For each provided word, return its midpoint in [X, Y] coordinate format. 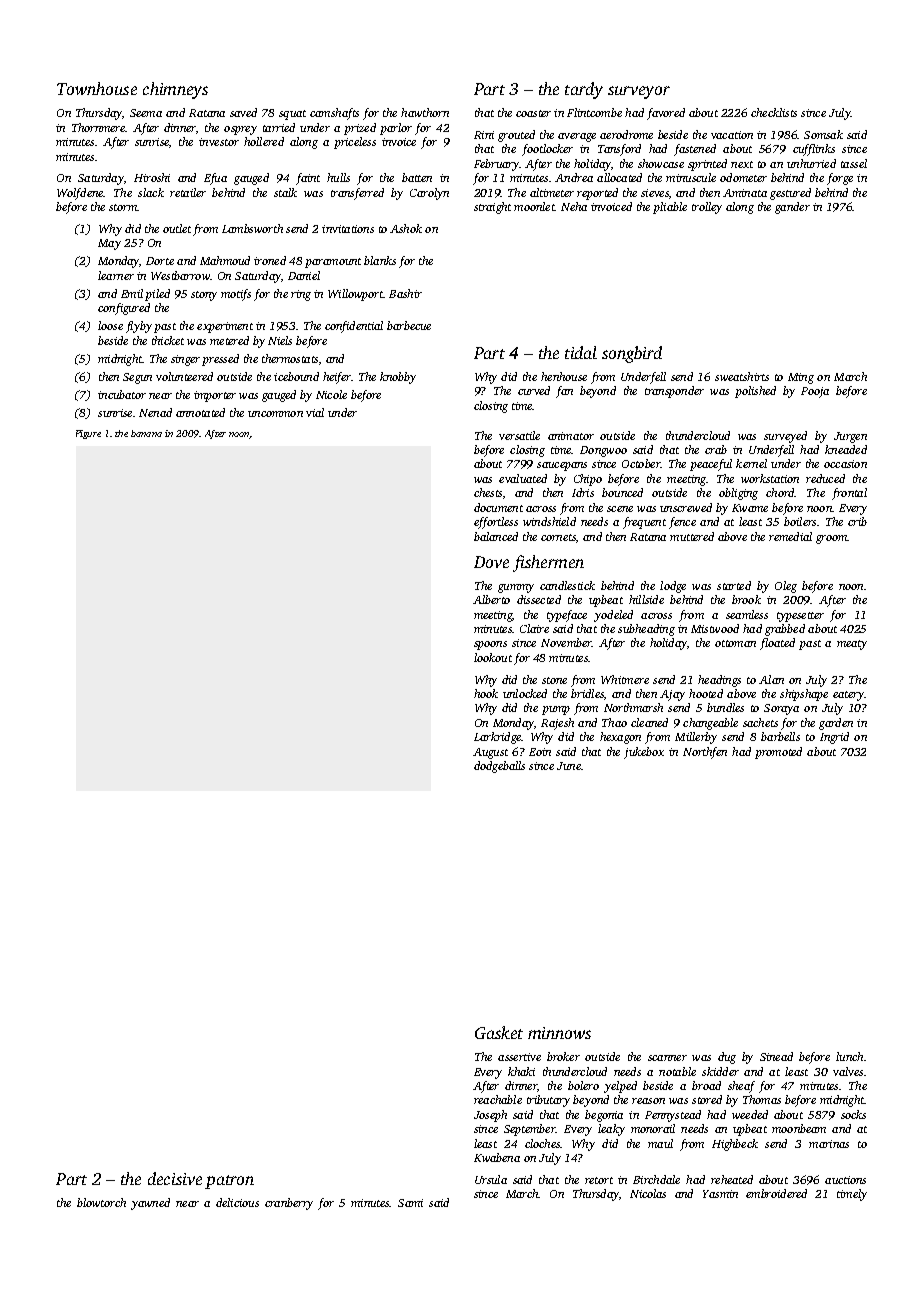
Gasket [499, 1032]
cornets [558, 537]
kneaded [846, 449]
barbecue [409, 325]
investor [219, 142]
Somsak [823, 134]
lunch [849, 1056]
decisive [175, 1178]
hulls [338, 177]
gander [792, 208]
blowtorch [101, 1202]
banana [146, 433]
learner [116, 275]
